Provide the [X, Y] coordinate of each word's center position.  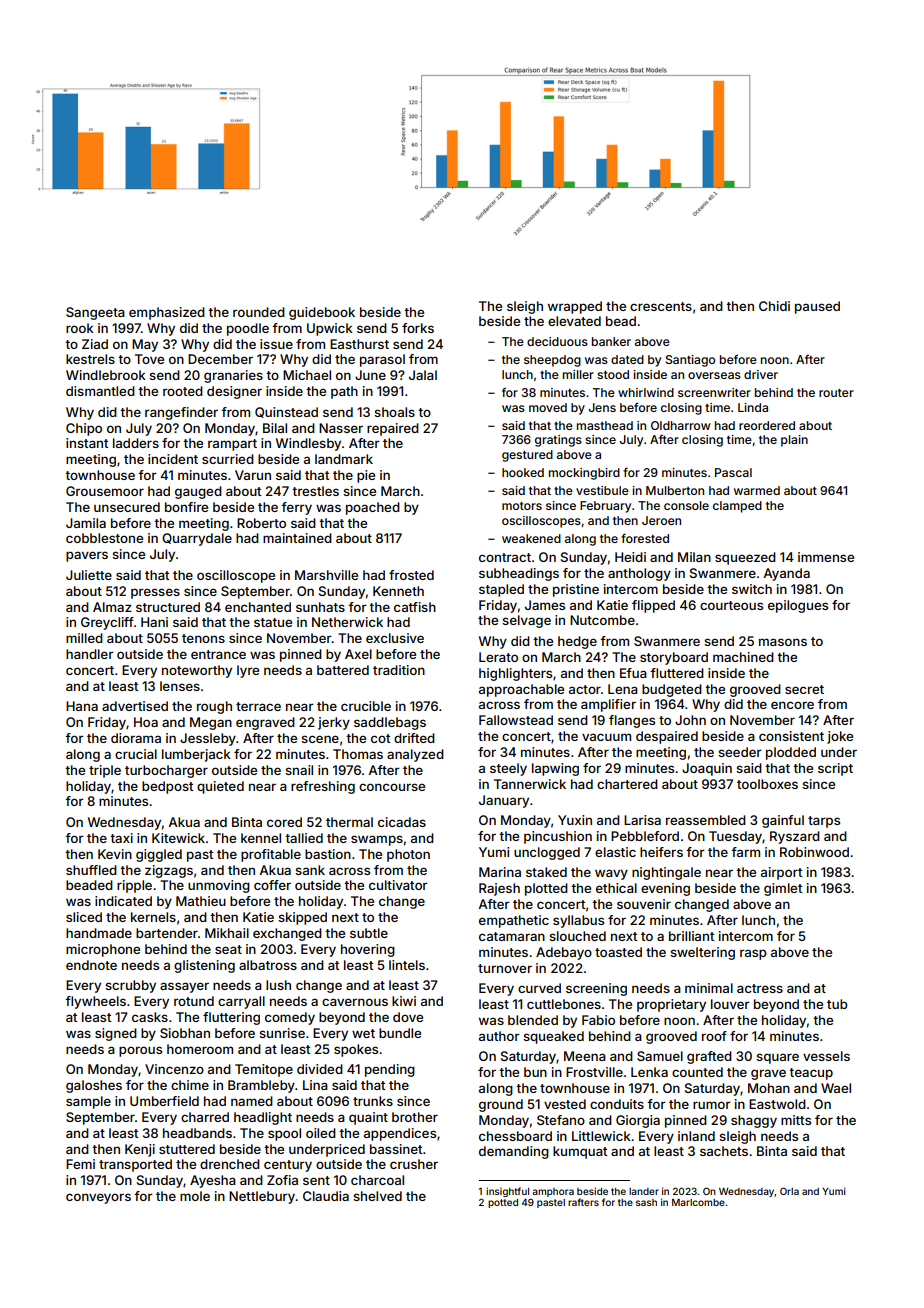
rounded [259, 312]
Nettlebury [262, 1197]
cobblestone [104, 538]
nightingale [666, 873]
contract [505, 557]
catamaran [512, 936]
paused [817, 307]
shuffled [91, 870]
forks [418, 328]
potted [503, 1203]
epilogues [798, 606]
